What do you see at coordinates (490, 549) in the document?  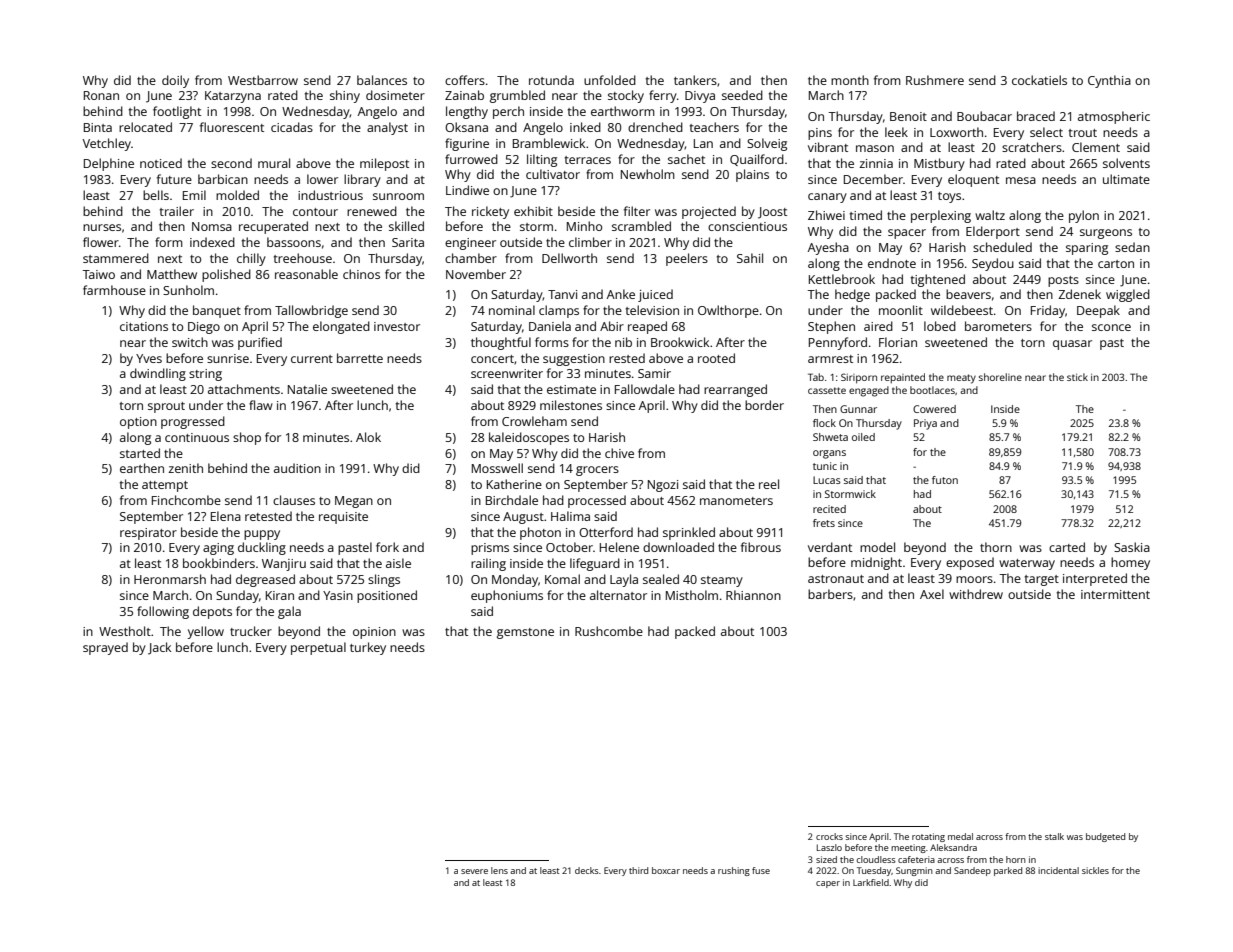 I see `prisms` at bounding box center [490, 549].
